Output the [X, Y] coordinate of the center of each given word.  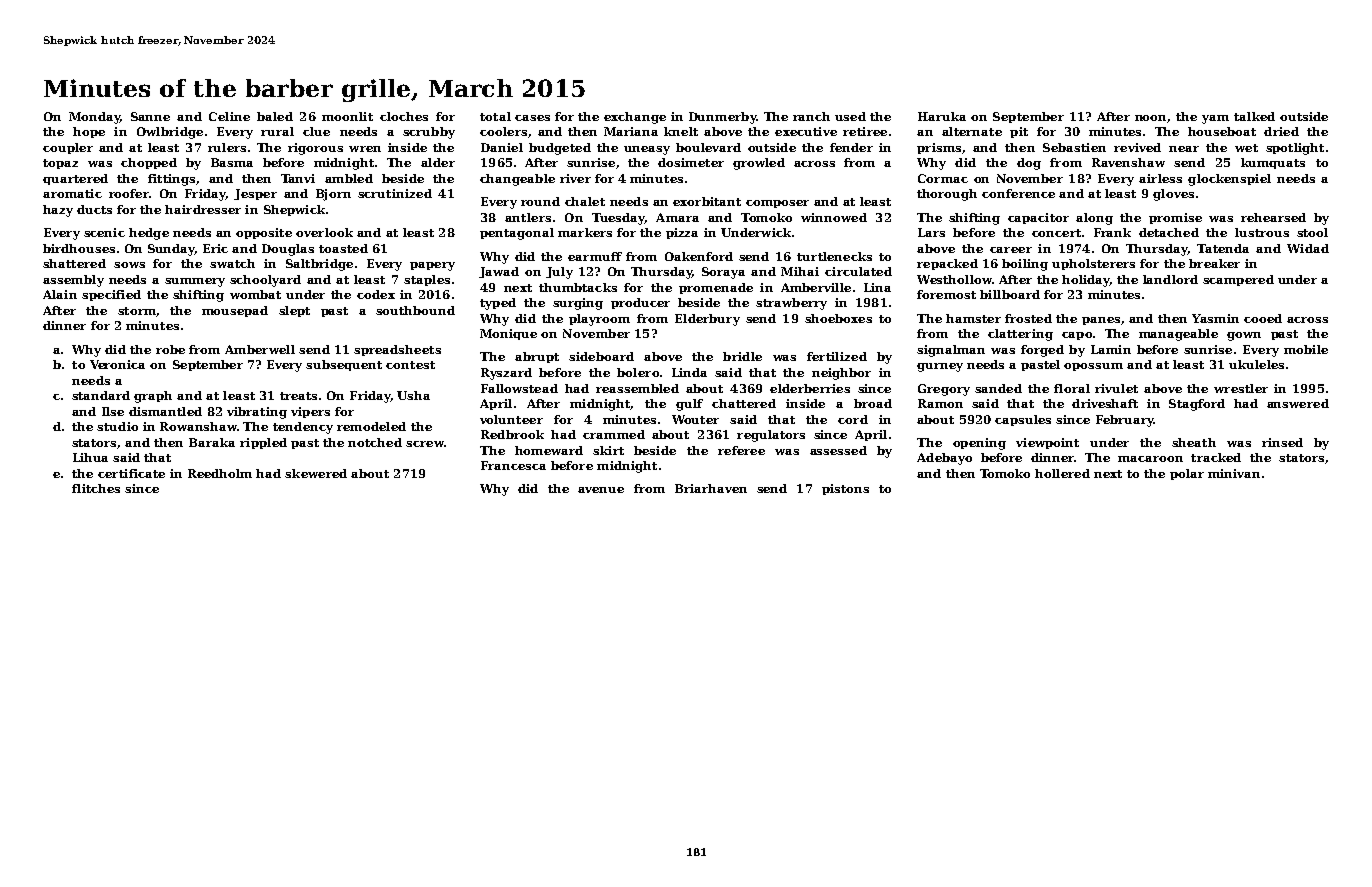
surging [578, 304]
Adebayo [944, 459]
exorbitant [707, 201]
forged [1042, 351]
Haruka [942, 116]
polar [1187, 474]
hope [89, 132]
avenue [601, 490]
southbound [415, 310]
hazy [58, 211]
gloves [1173, 195]
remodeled [371, 426]
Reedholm [220, 473]
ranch [811, 116]
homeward [549, 450]
